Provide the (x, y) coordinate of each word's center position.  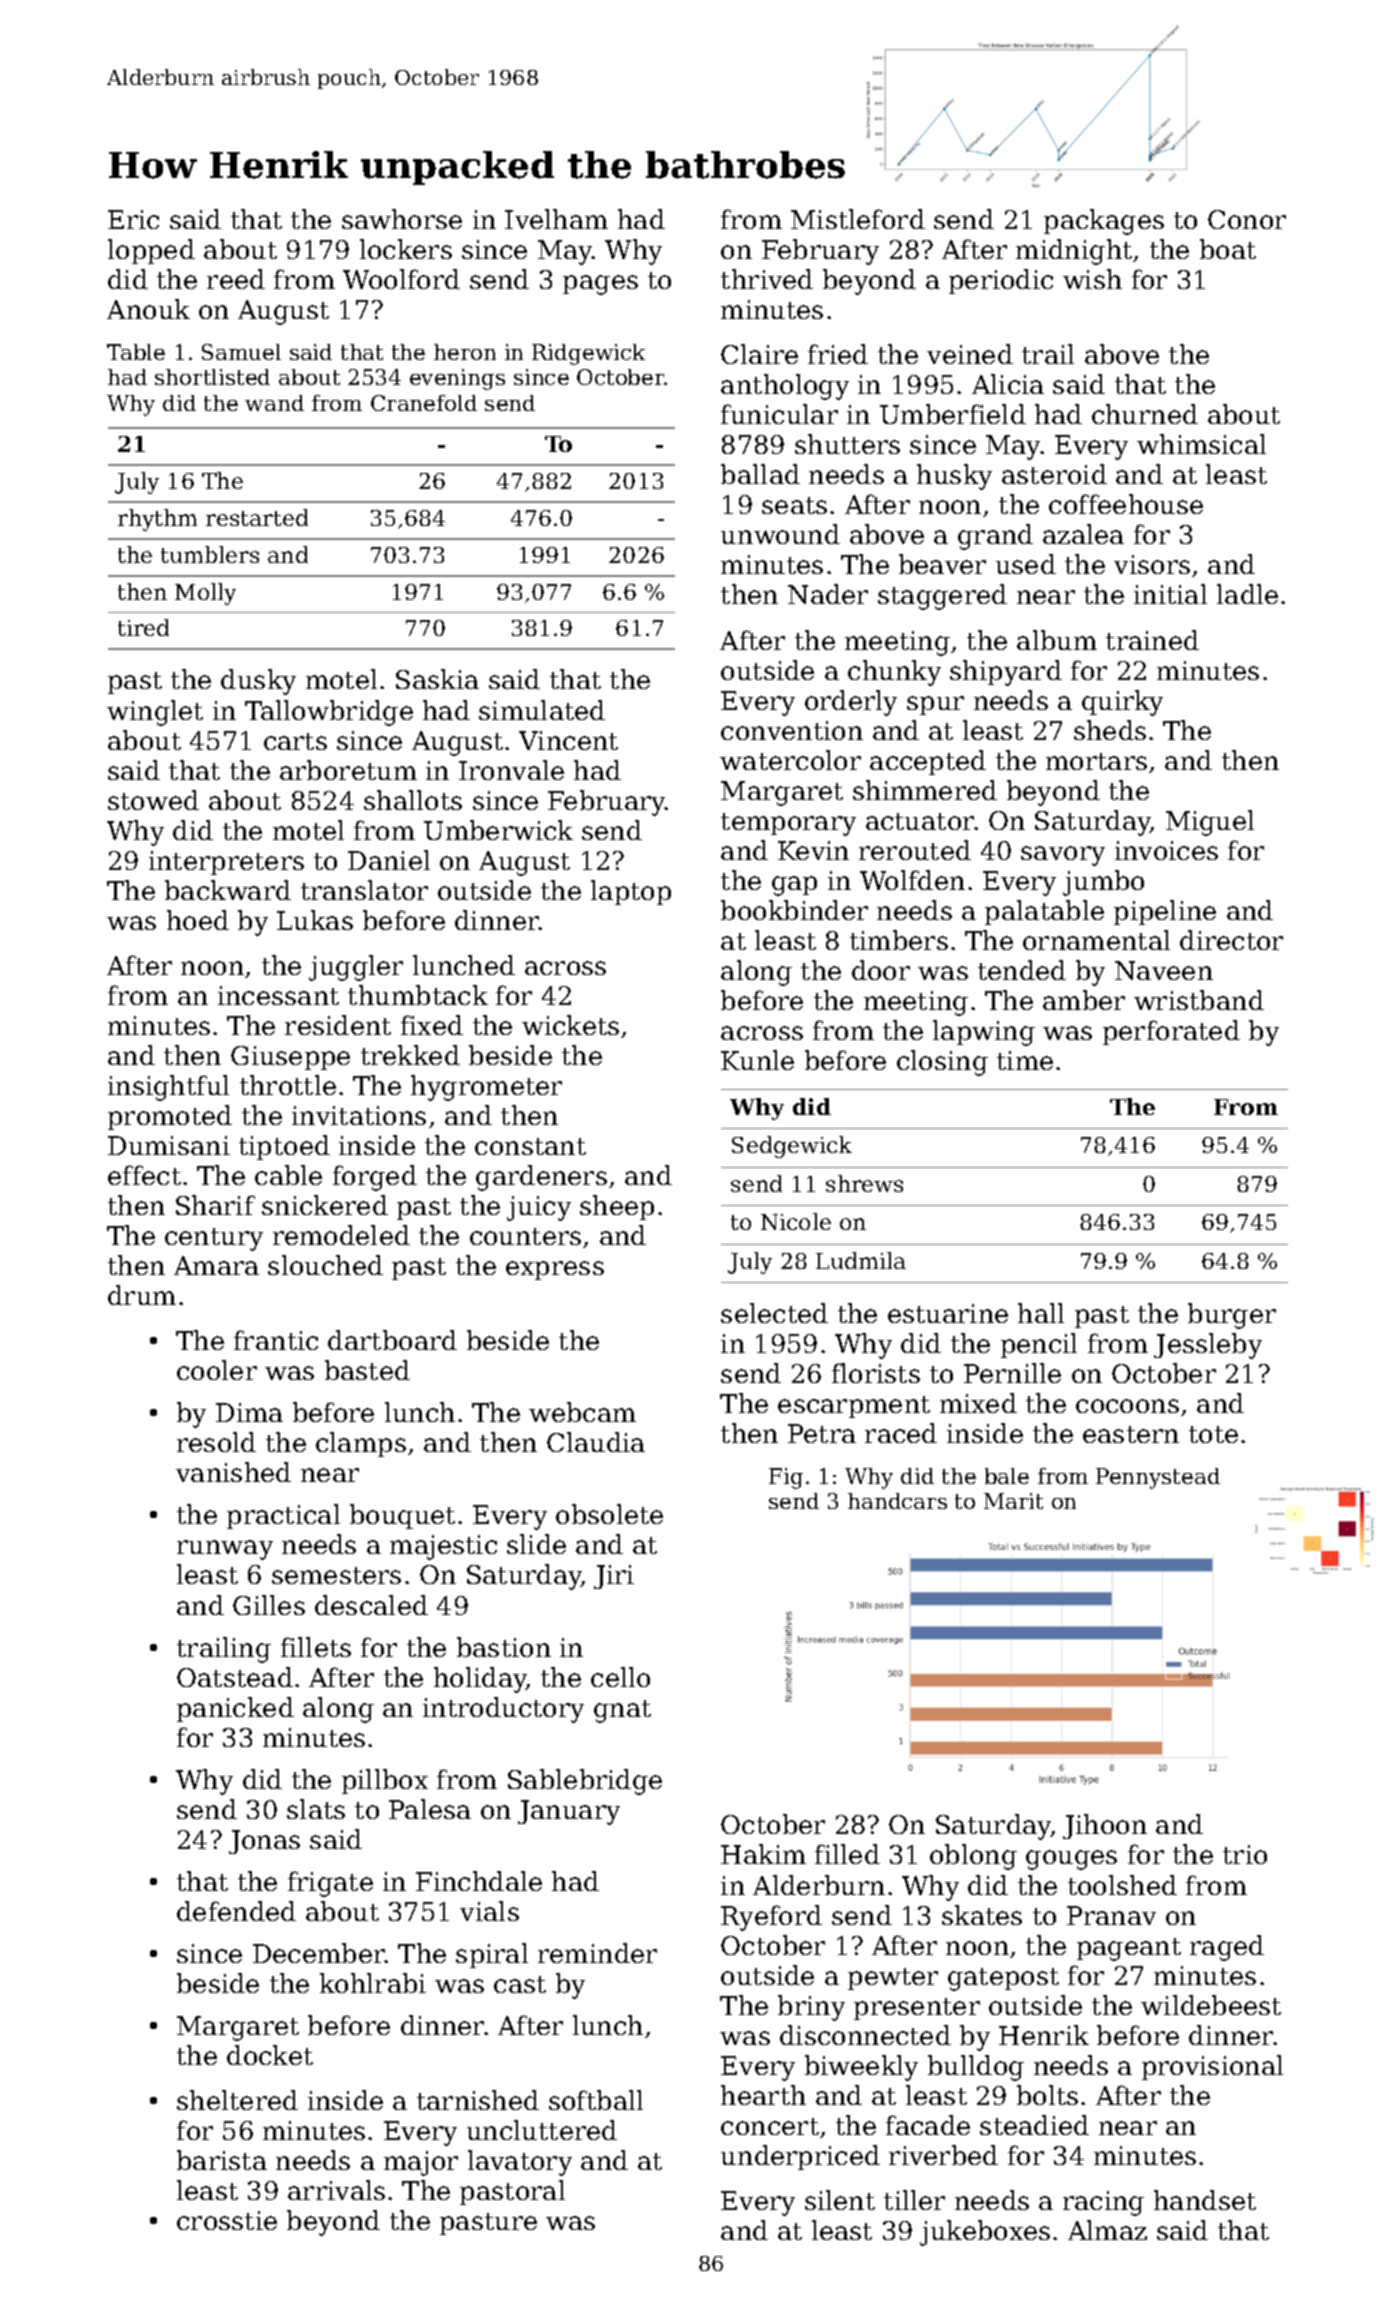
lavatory (520, 2163)
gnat (622, 1711)
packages (1104, 222)
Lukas (315, 920)
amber (1084, 1000)
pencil (1039, 1345)
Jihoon (1105, 1826)
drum (142, 1295)
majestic (443, 1547)
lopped (151, 251)
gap (794, 886)
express (555, 1270)
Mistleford (858, 219)
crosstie (227, 2220)
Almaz (1107, 2230)
